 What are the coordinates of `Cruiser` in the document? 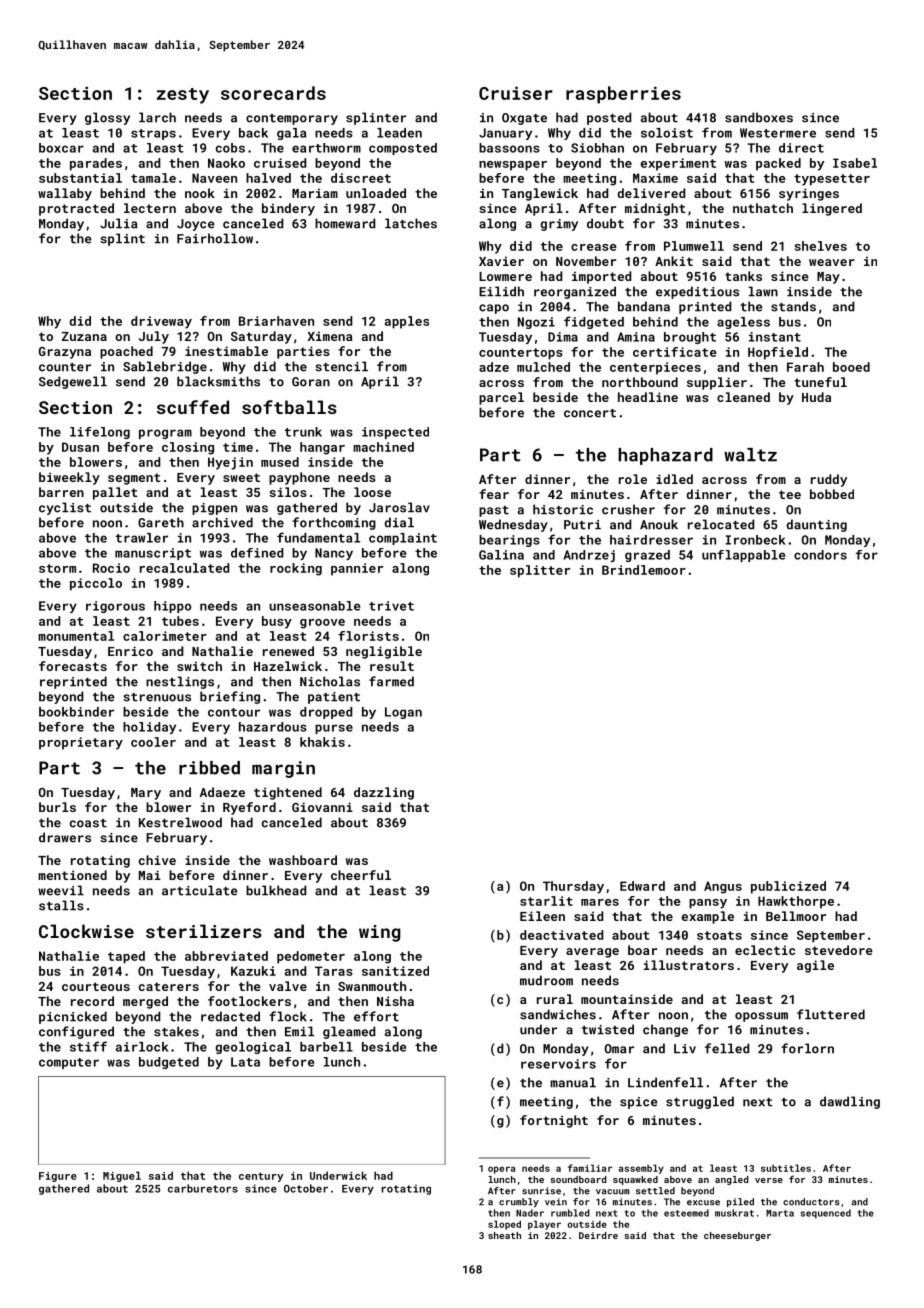 It's located at (516, 93).
